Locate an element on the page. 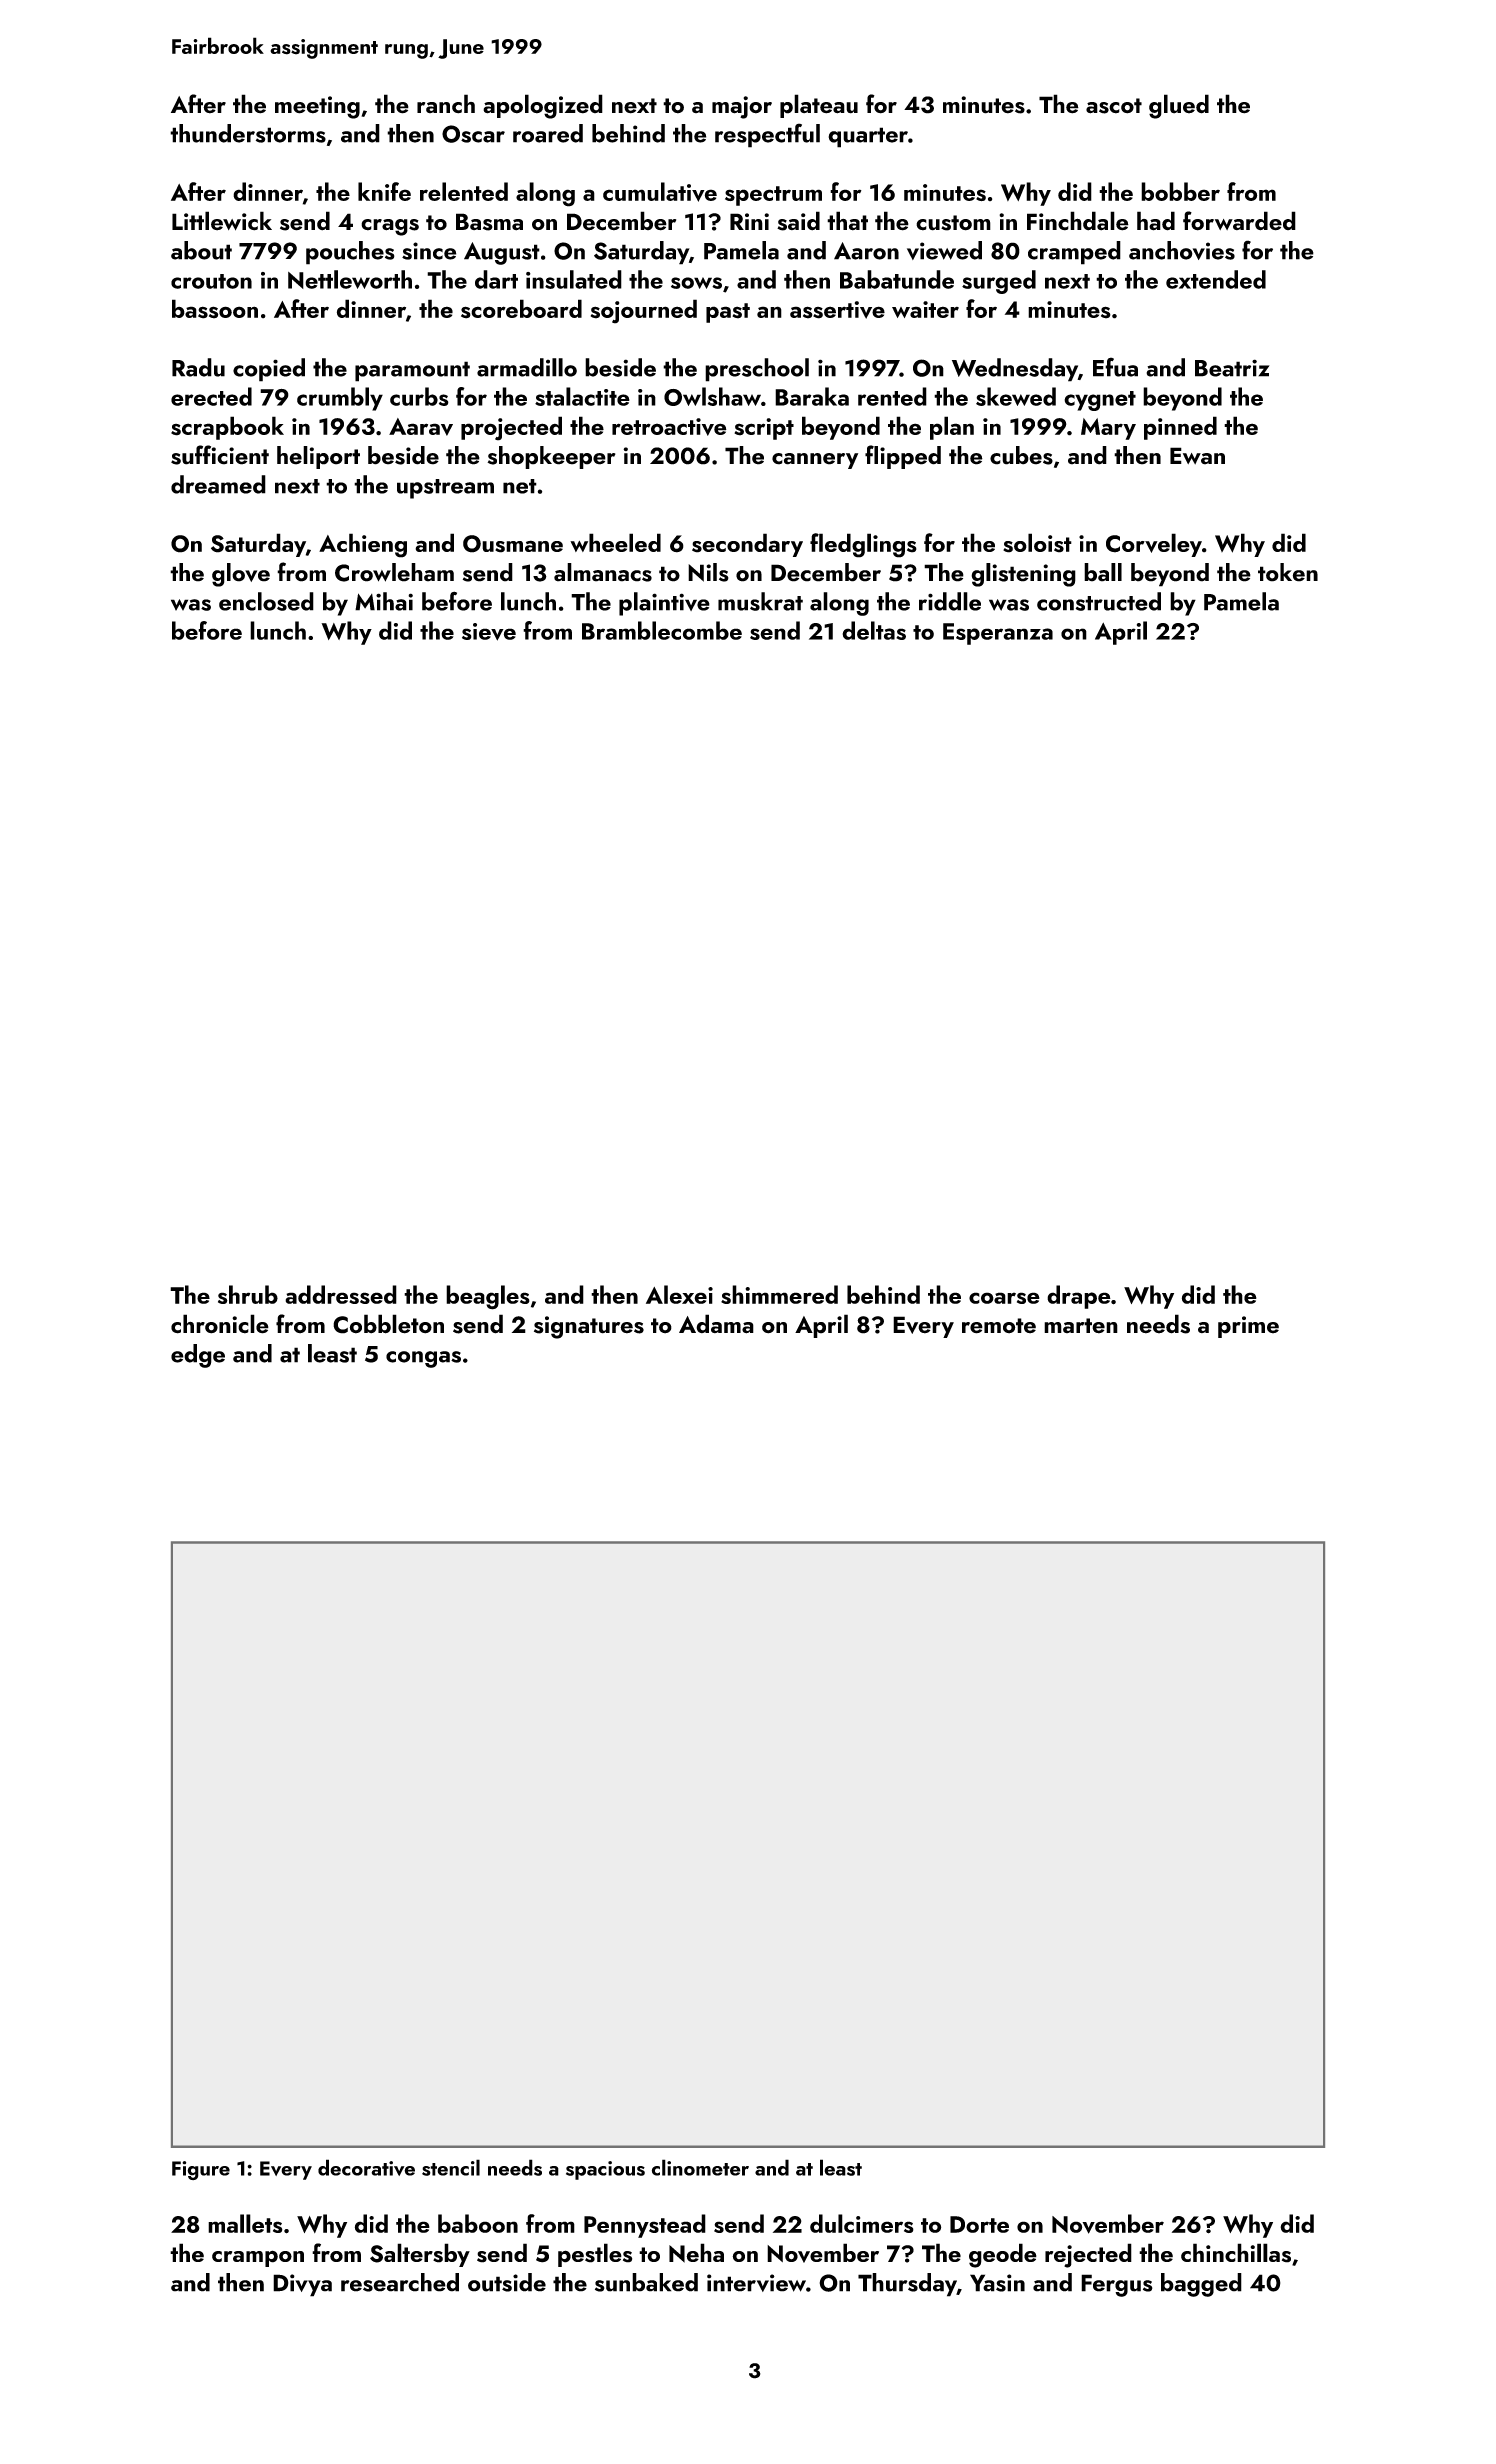  Figure is located at coordinates (201, 2170).
